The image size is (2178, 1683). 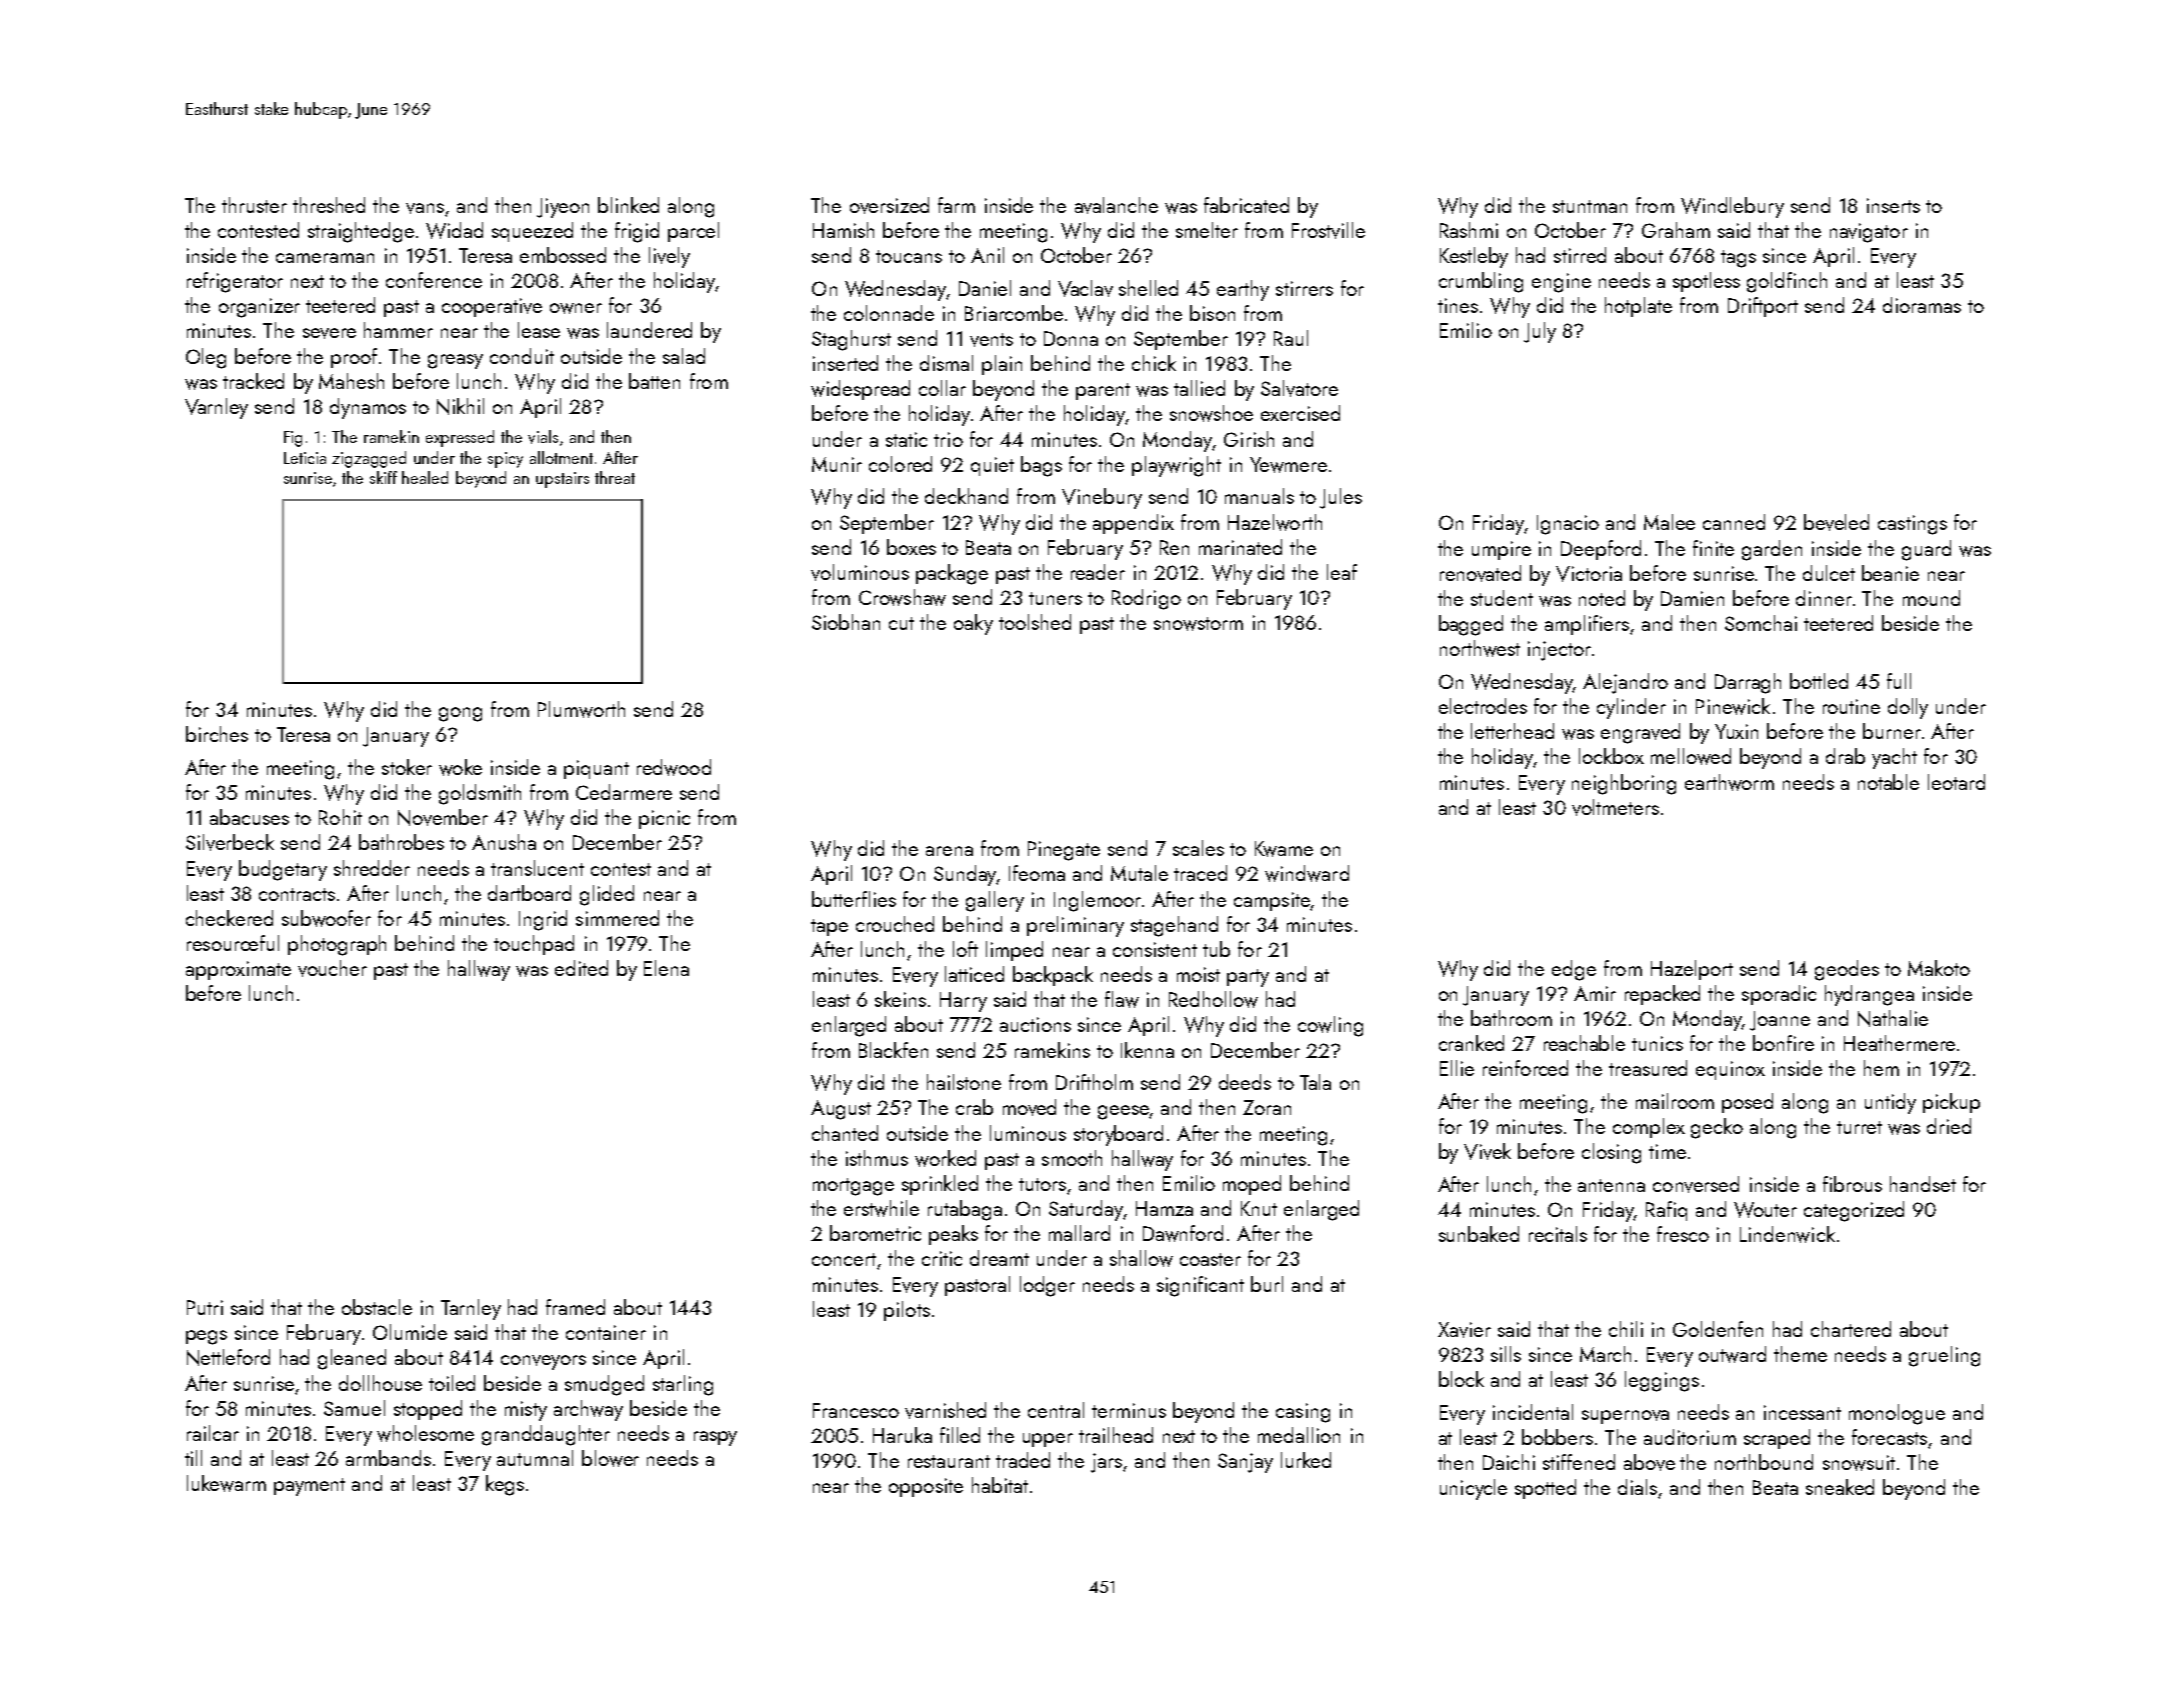 What do you see at coordinates (1683, 1234) in the document?
I see `fresco` at bounding box center [1683, 1234].
